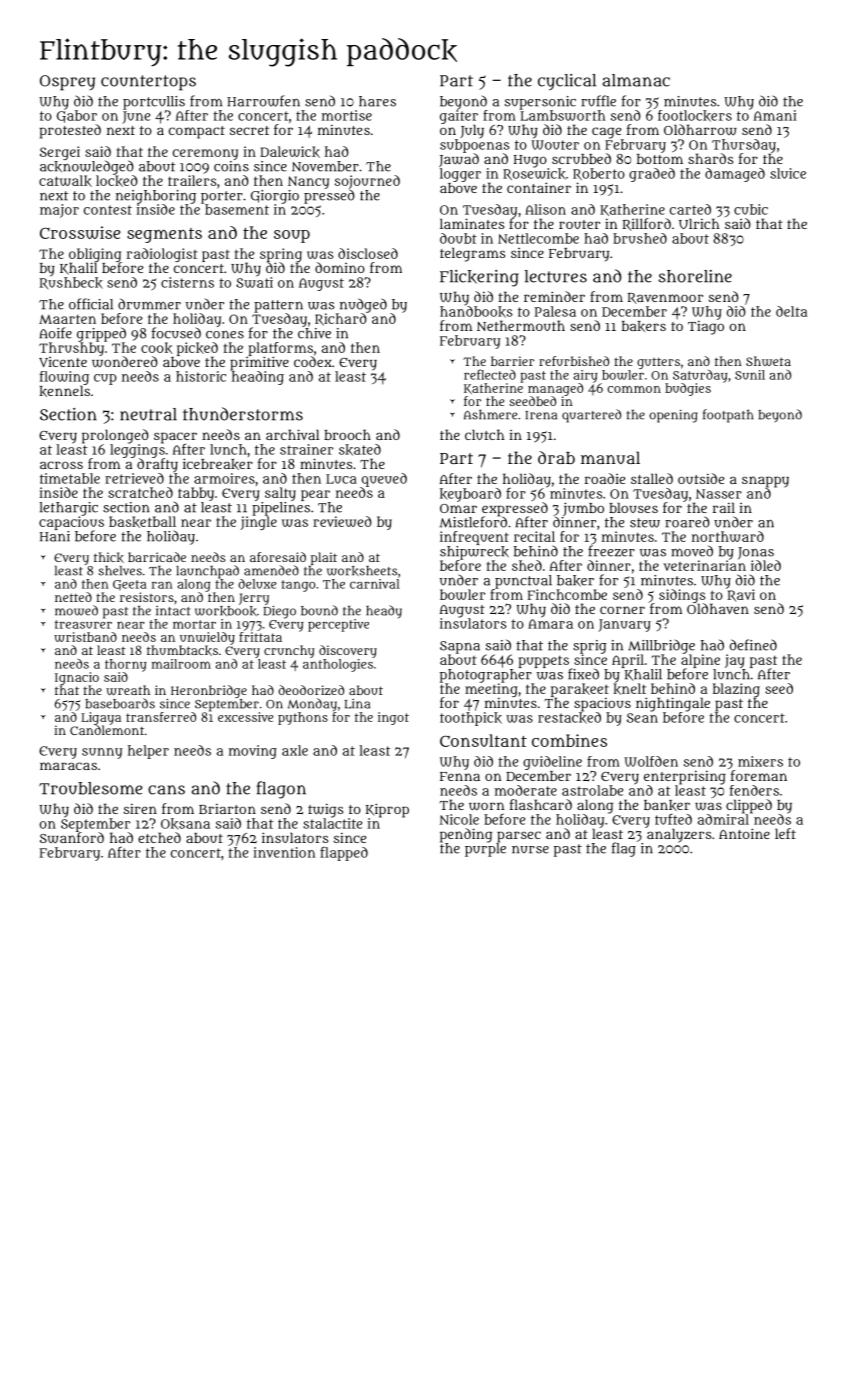  Describe the element at coordinates (60, 153) in the page. I see `Sergei` at that location.
